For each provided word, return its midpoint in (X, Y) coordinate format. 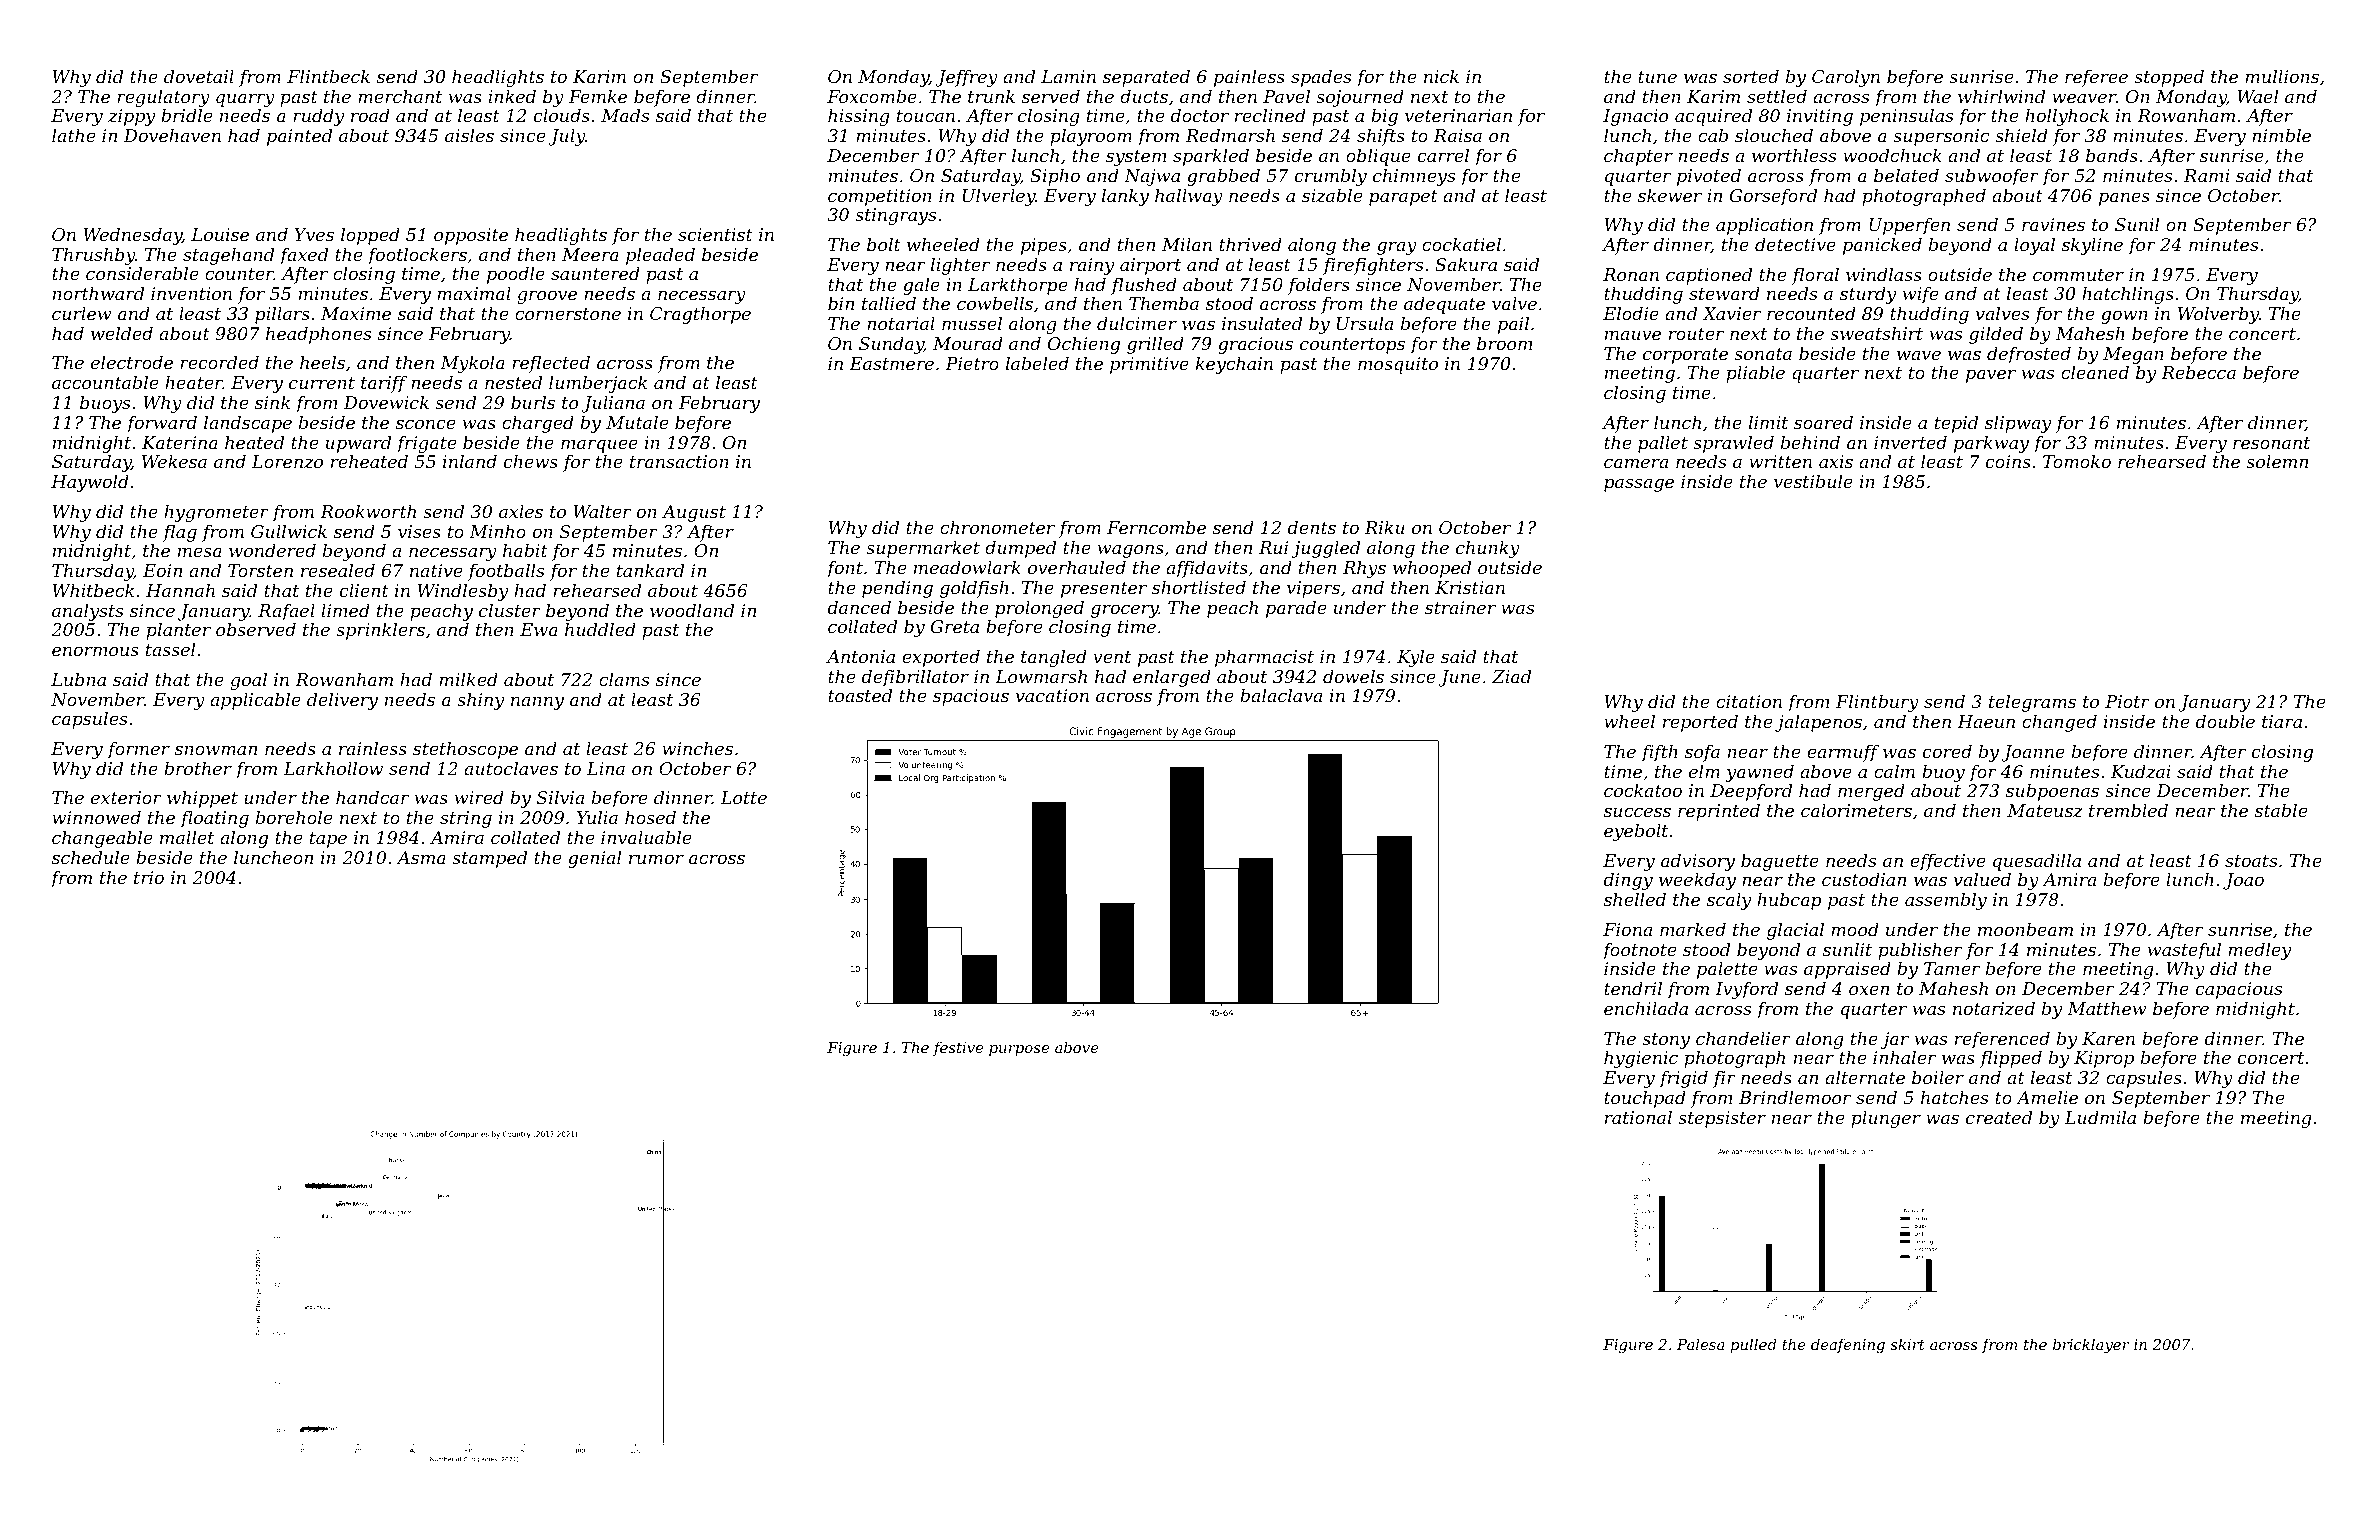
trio (149, 877)
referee (2096, 78)
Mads (625, 115)
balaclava (1281, 695)
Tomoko (2077, 461)
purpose (1019, 1050)
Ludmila (2100, 1117)
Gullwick (289, 531)
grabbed (1223, 177)
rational (1638, 1117)
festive (958, 1049)
